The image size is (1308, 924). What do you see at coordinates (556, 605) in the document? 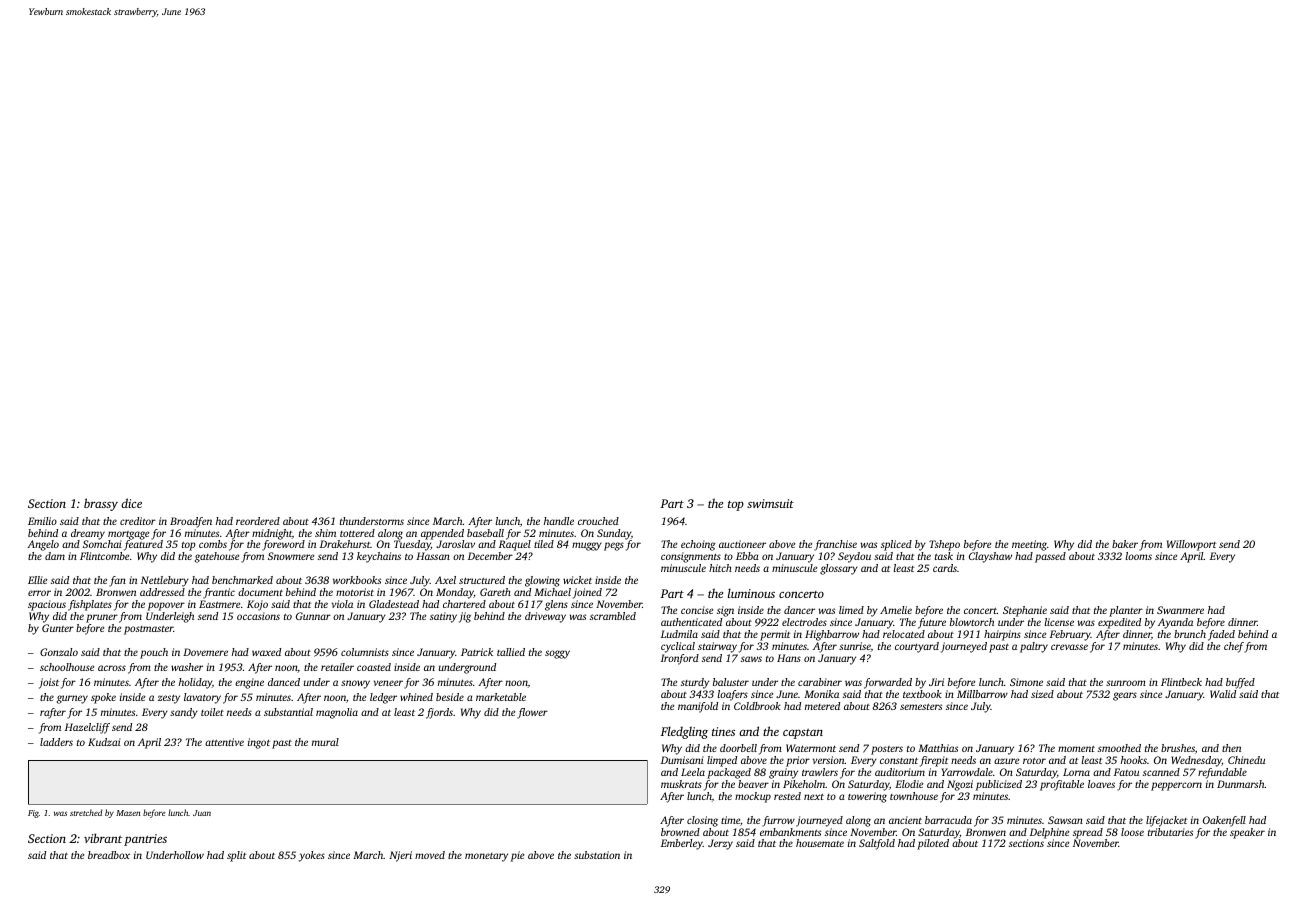
I see `glens` at bounding box center [556, 605].
